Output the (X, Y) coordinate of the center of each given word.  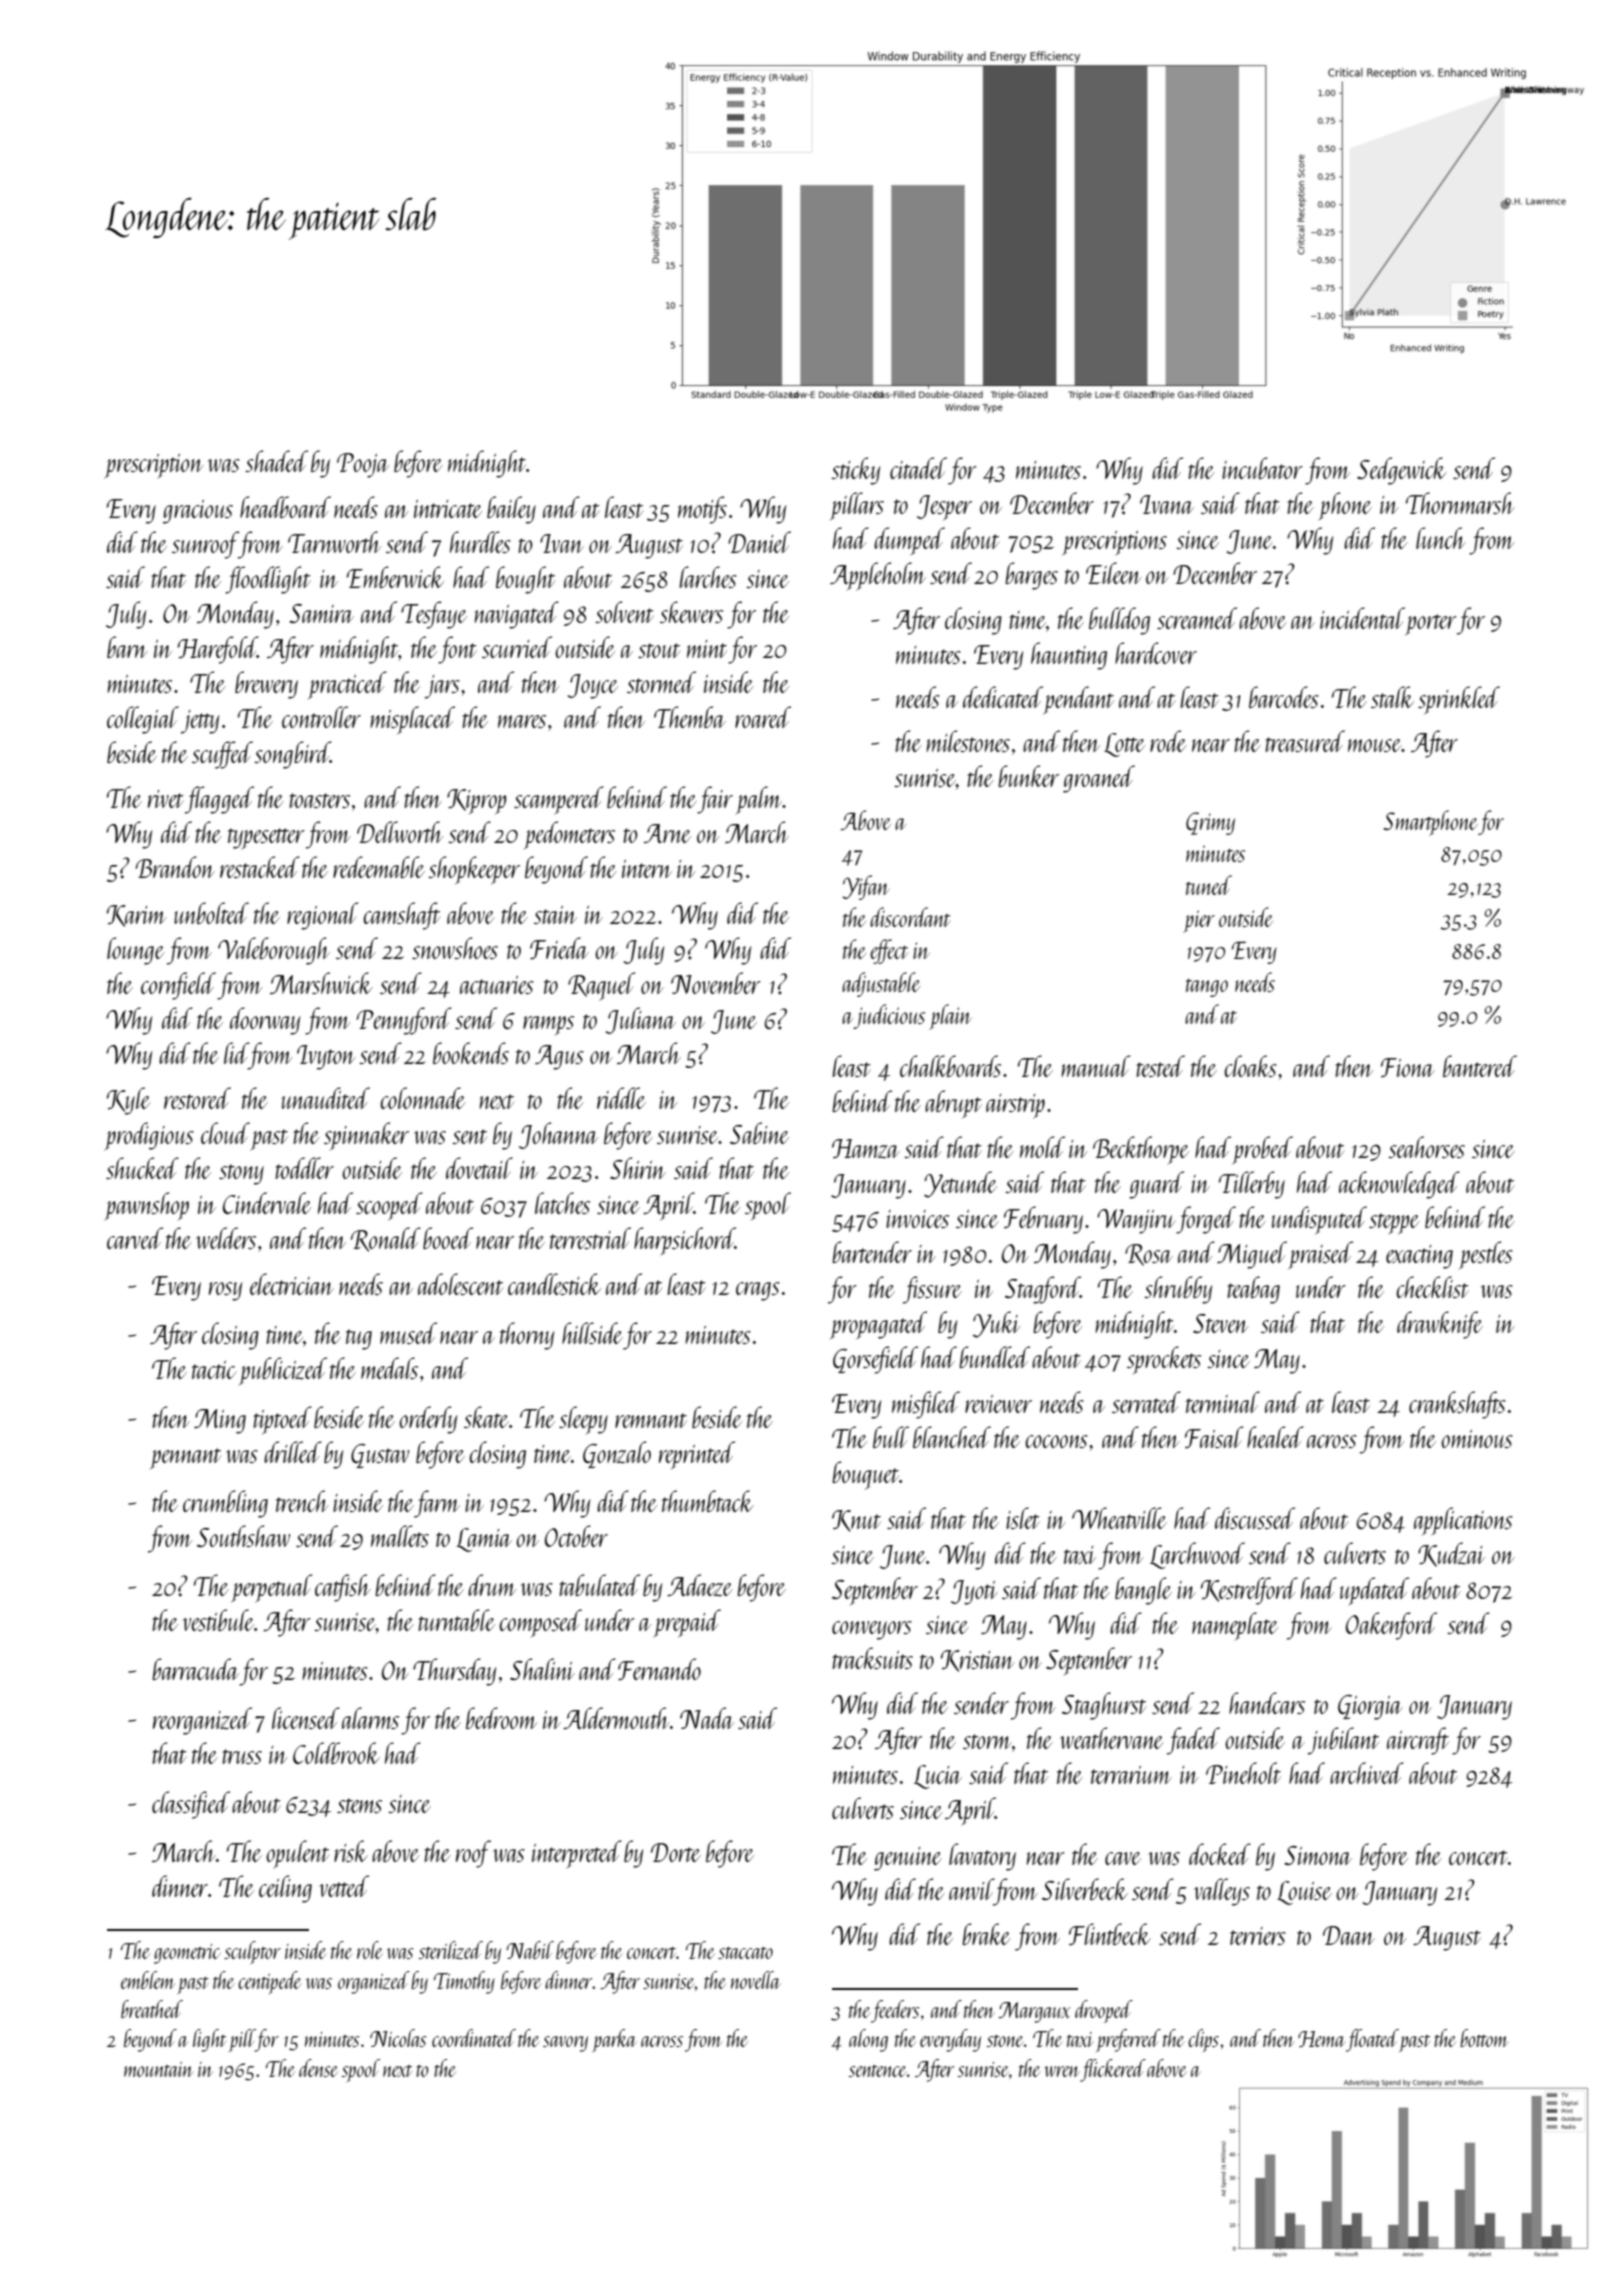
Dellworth (400, 832)
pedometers (569, 835)
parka (615, 2040)
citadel (918, 468)
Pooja (363, 465)
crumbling (225, 1504)
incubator (1262, 468)
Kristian (977, 1661)
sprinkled (1459, 700)
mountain (159, 2069)
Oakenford (1391, 1626)
